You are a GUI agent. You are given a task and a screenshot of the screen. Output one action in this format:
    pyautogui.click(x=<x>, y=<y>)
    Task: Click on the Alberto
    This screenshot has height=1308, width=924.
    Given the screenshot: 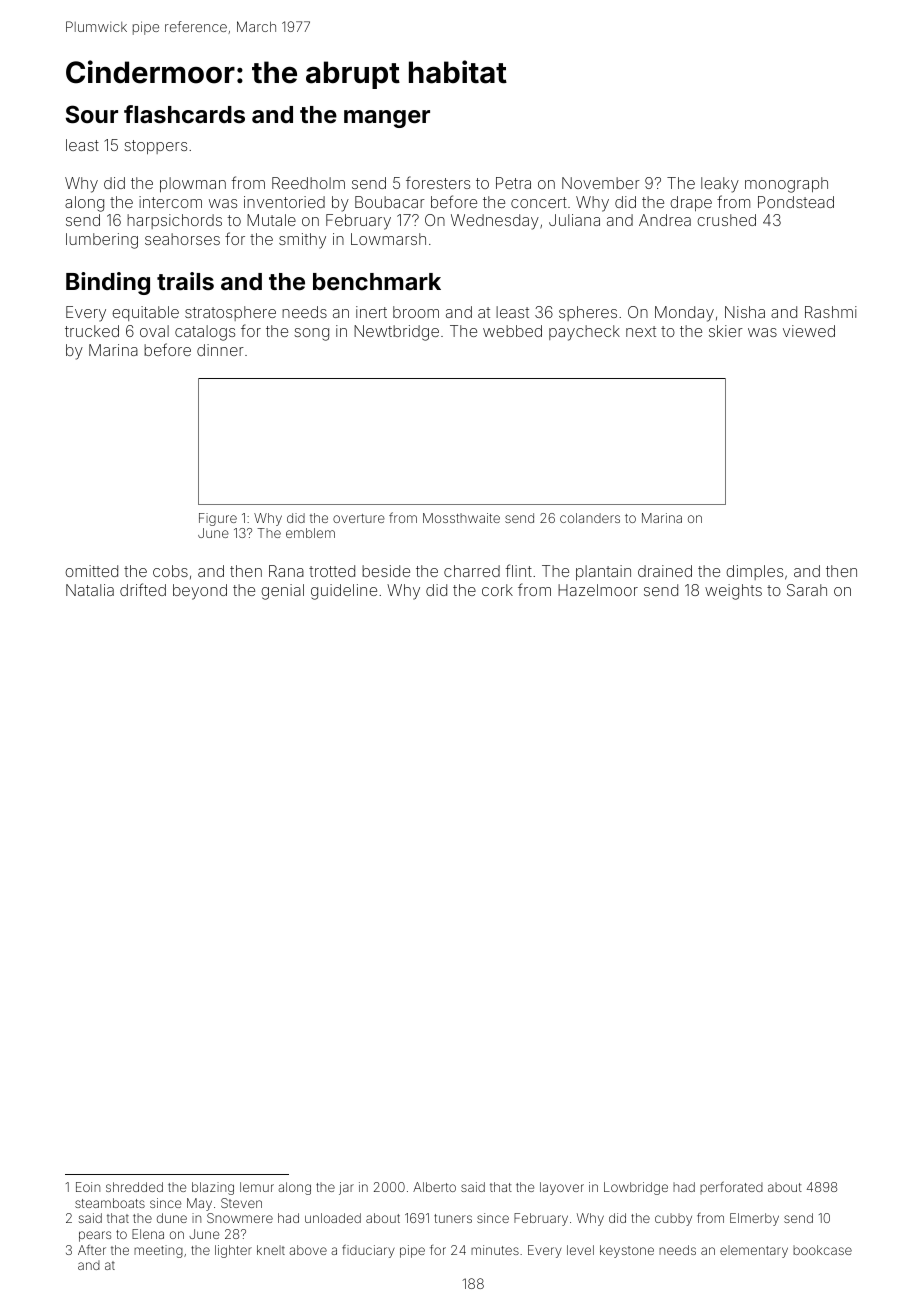 What is the action you would take?
    pyautogui.click(x=434, y=1187)
